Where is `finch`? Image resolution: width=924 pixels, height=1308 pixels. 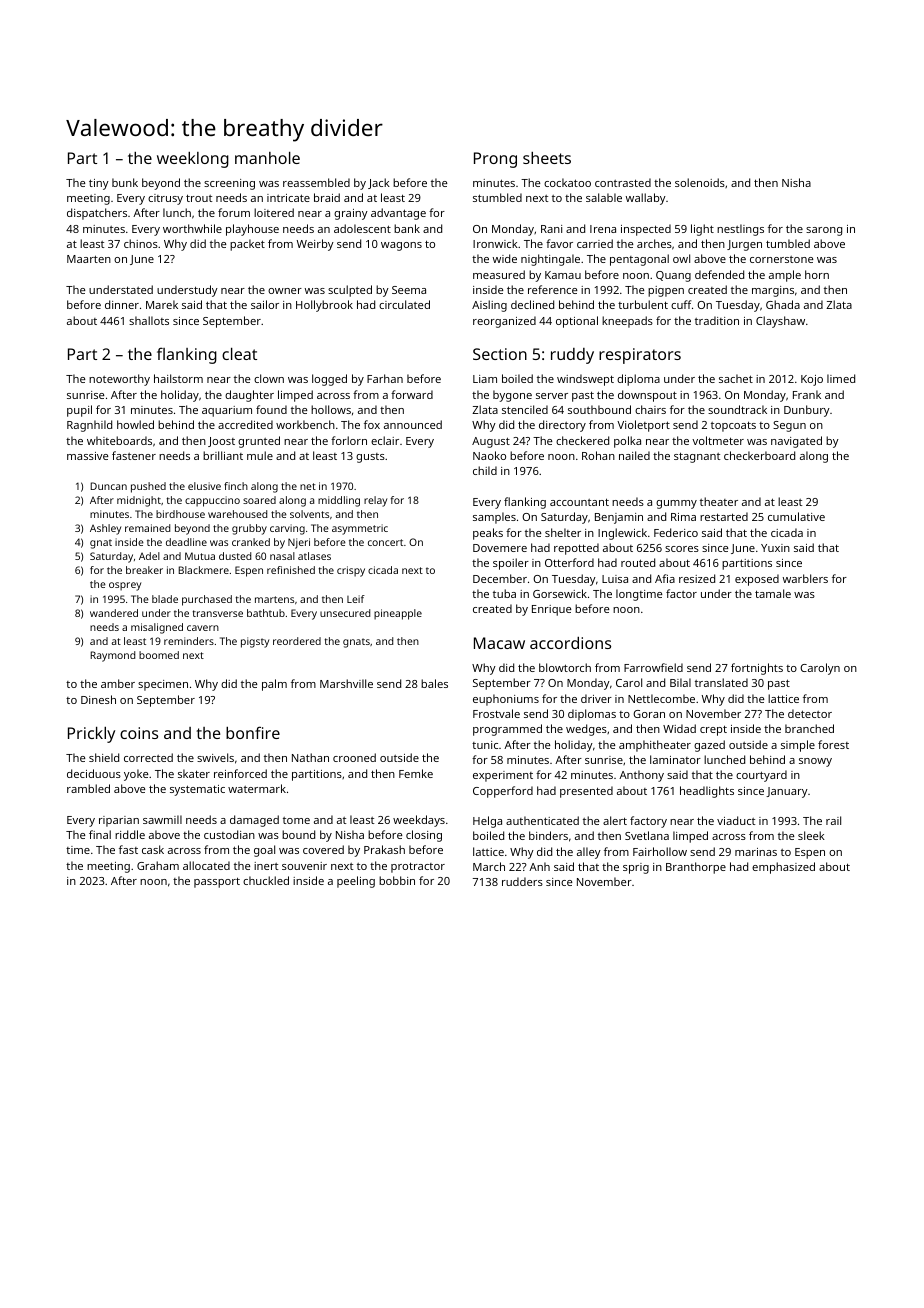 finch is located at coordinates (236, 486).
